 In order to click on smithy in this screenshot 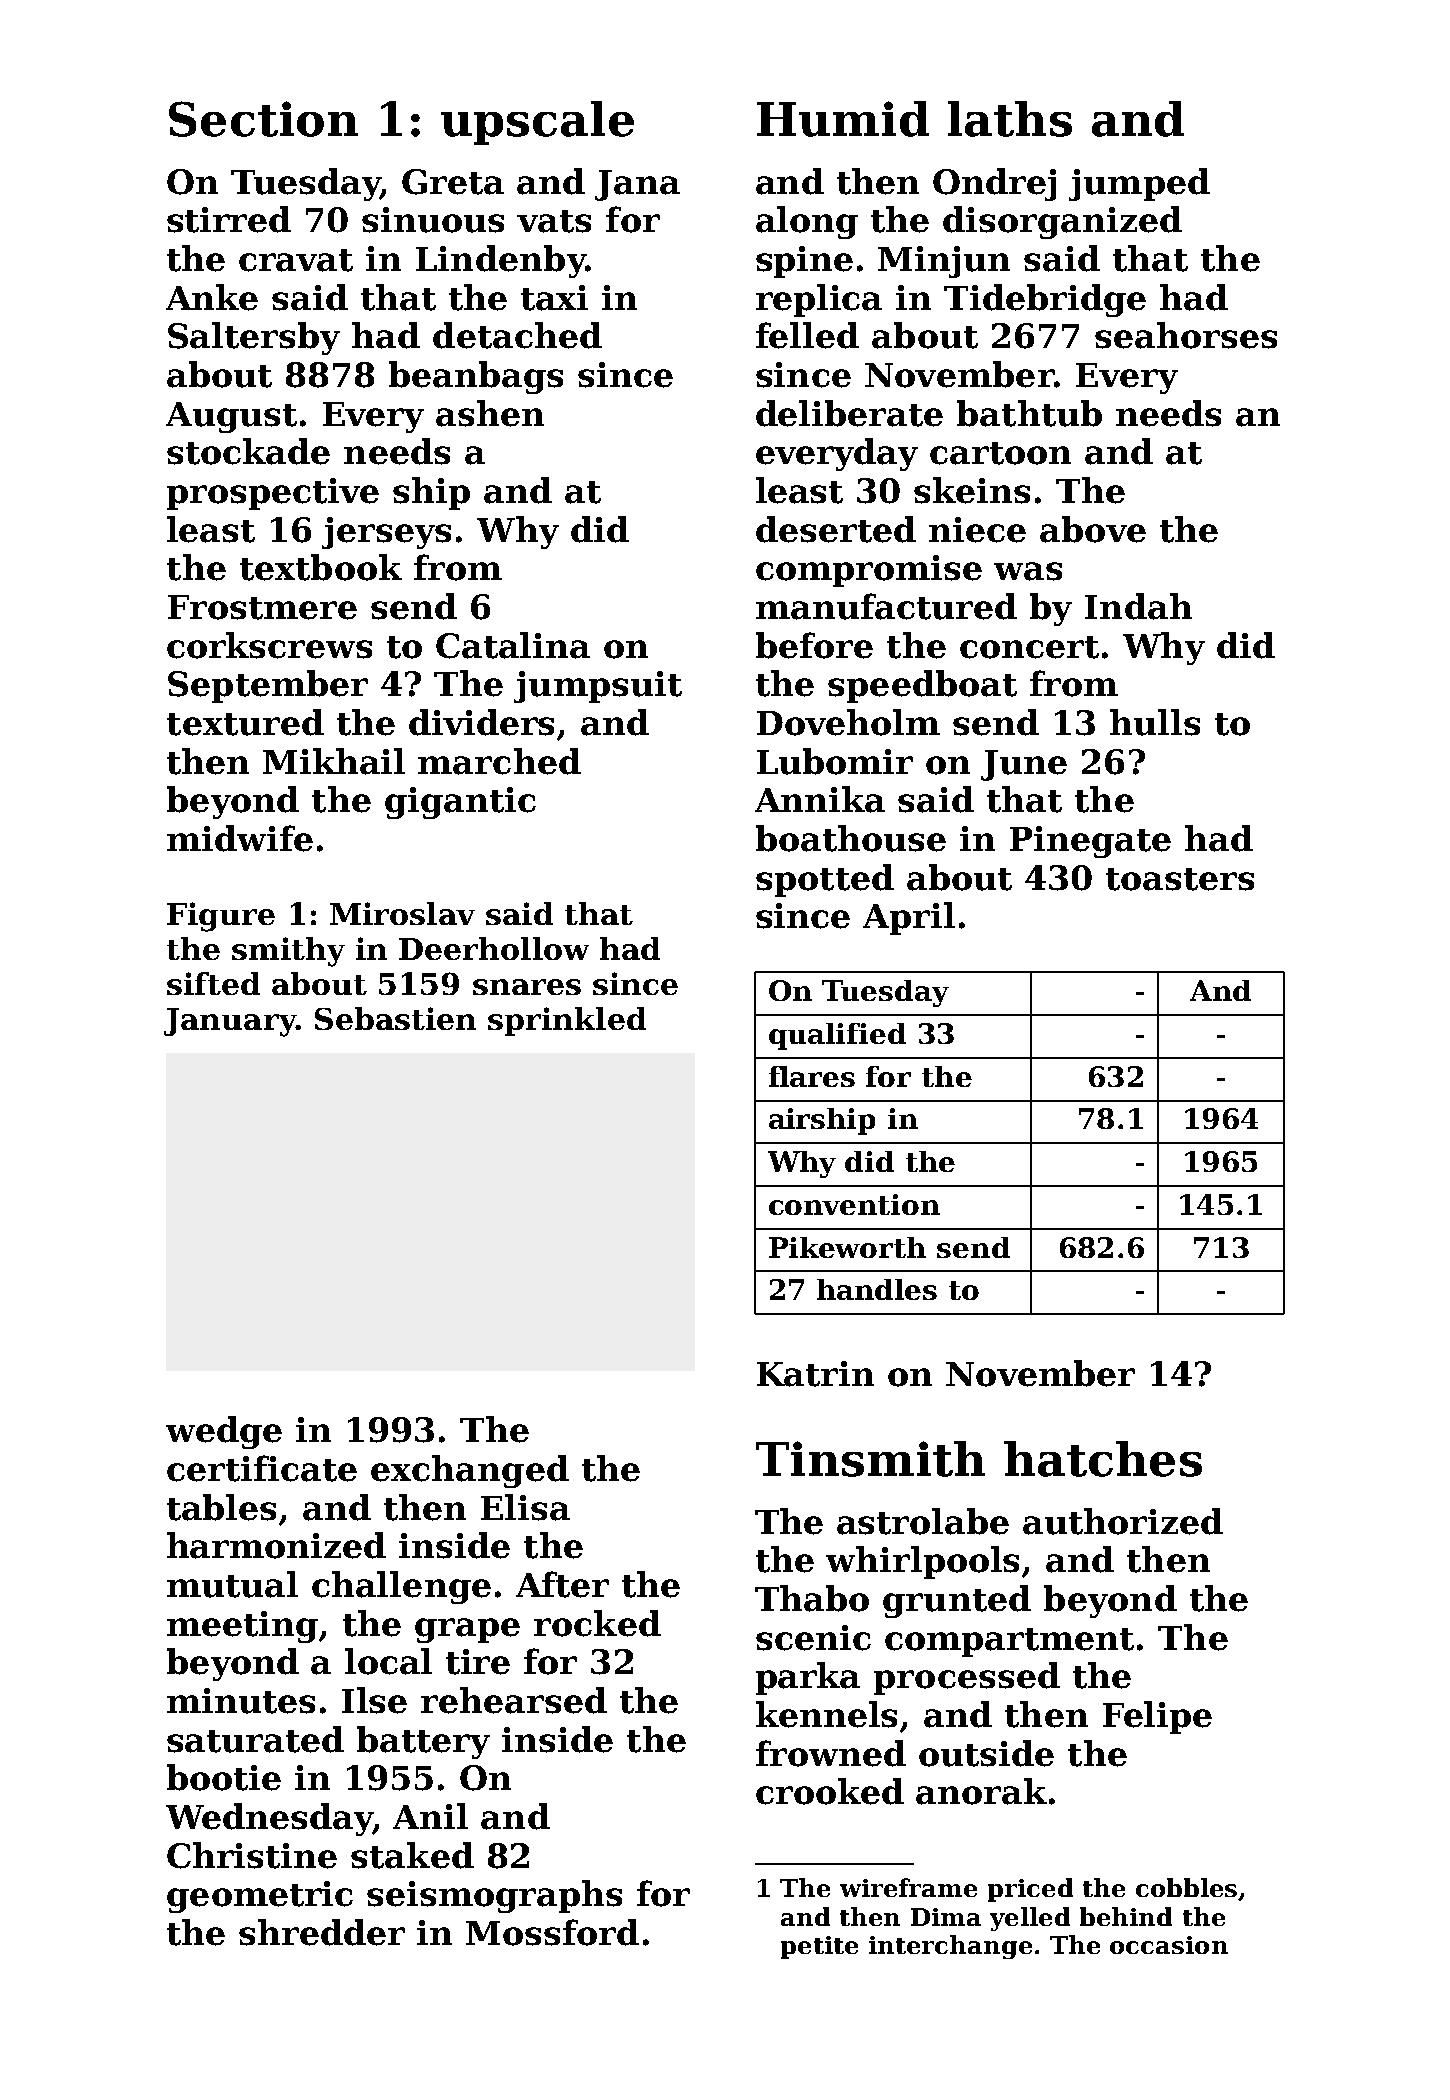, I will do `click(288, 952)`.
